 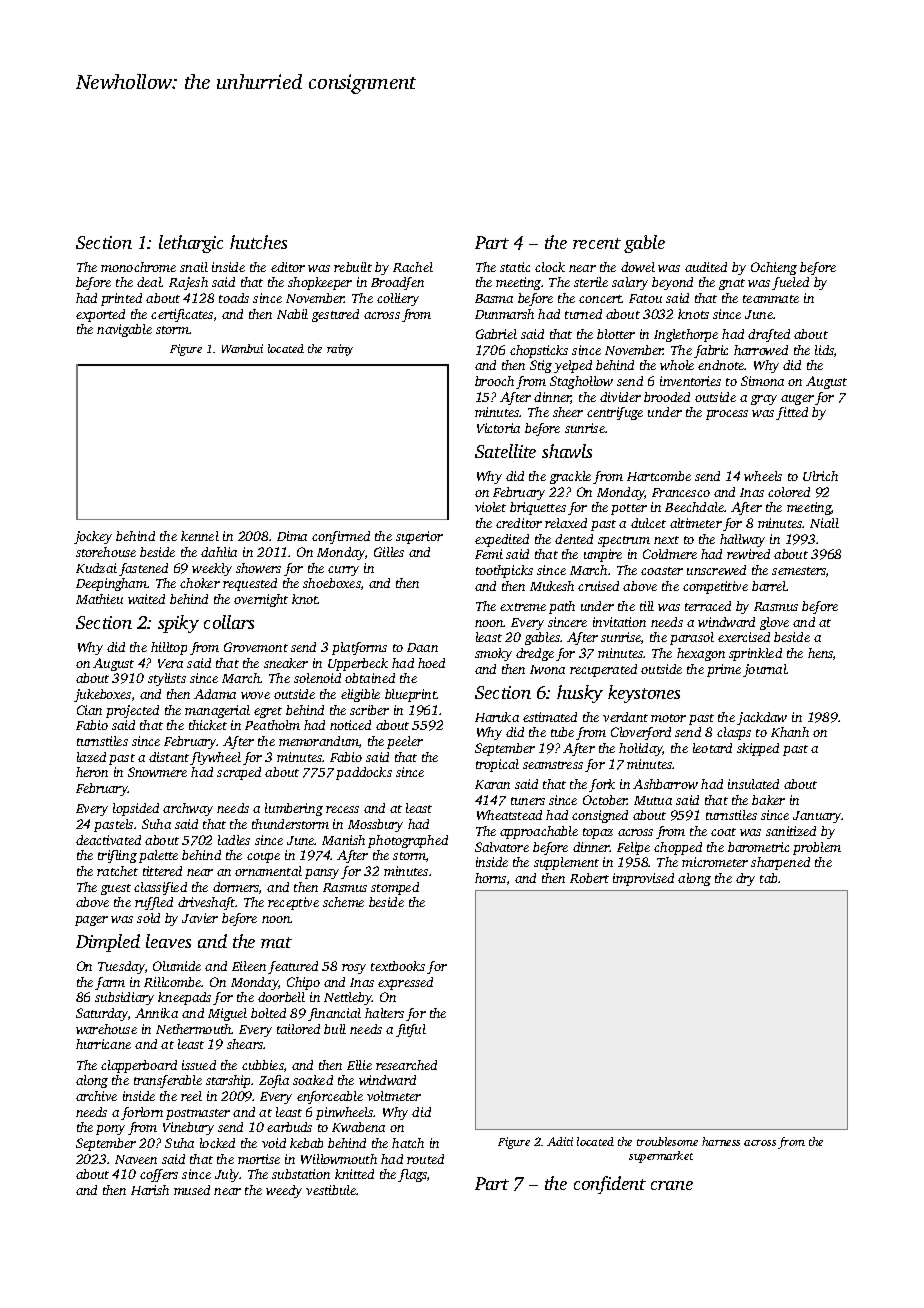 I want to click on warehouse, so click(x=106, y=1029).
